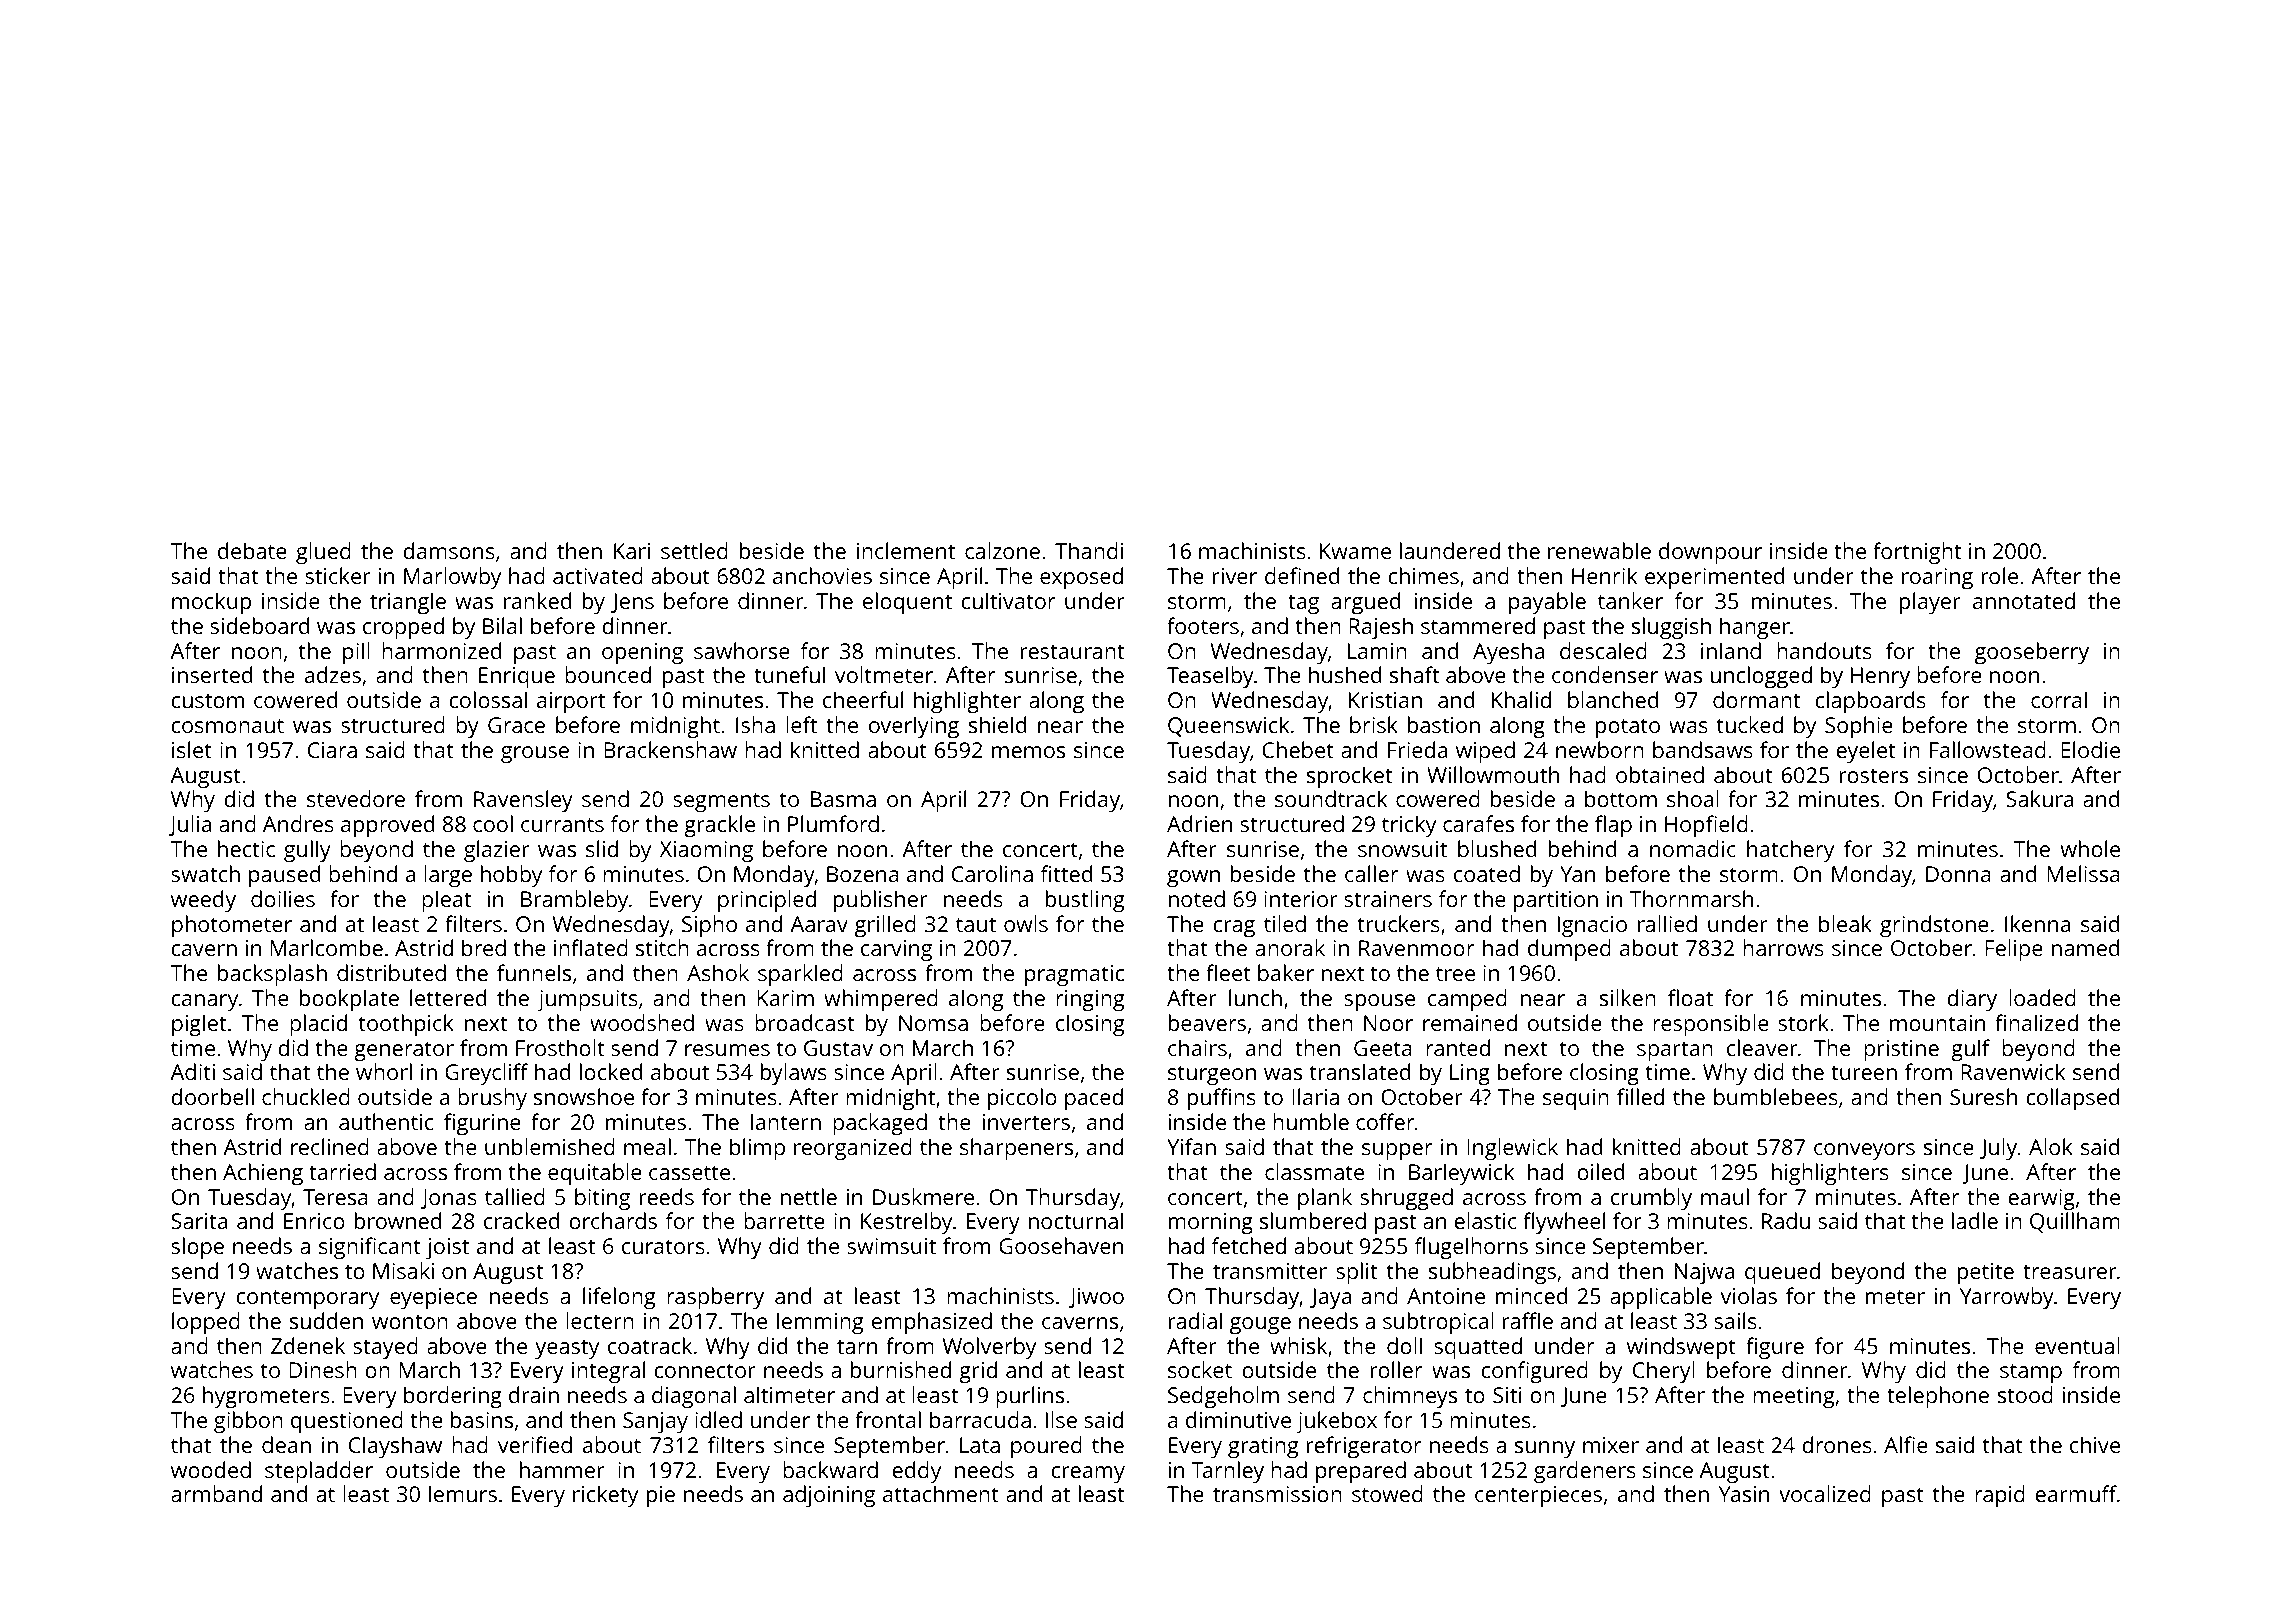 The image size is (2292, 1620). Describe the element at coordinates (562, 1469) in the image. I see `hammer` at that location.
